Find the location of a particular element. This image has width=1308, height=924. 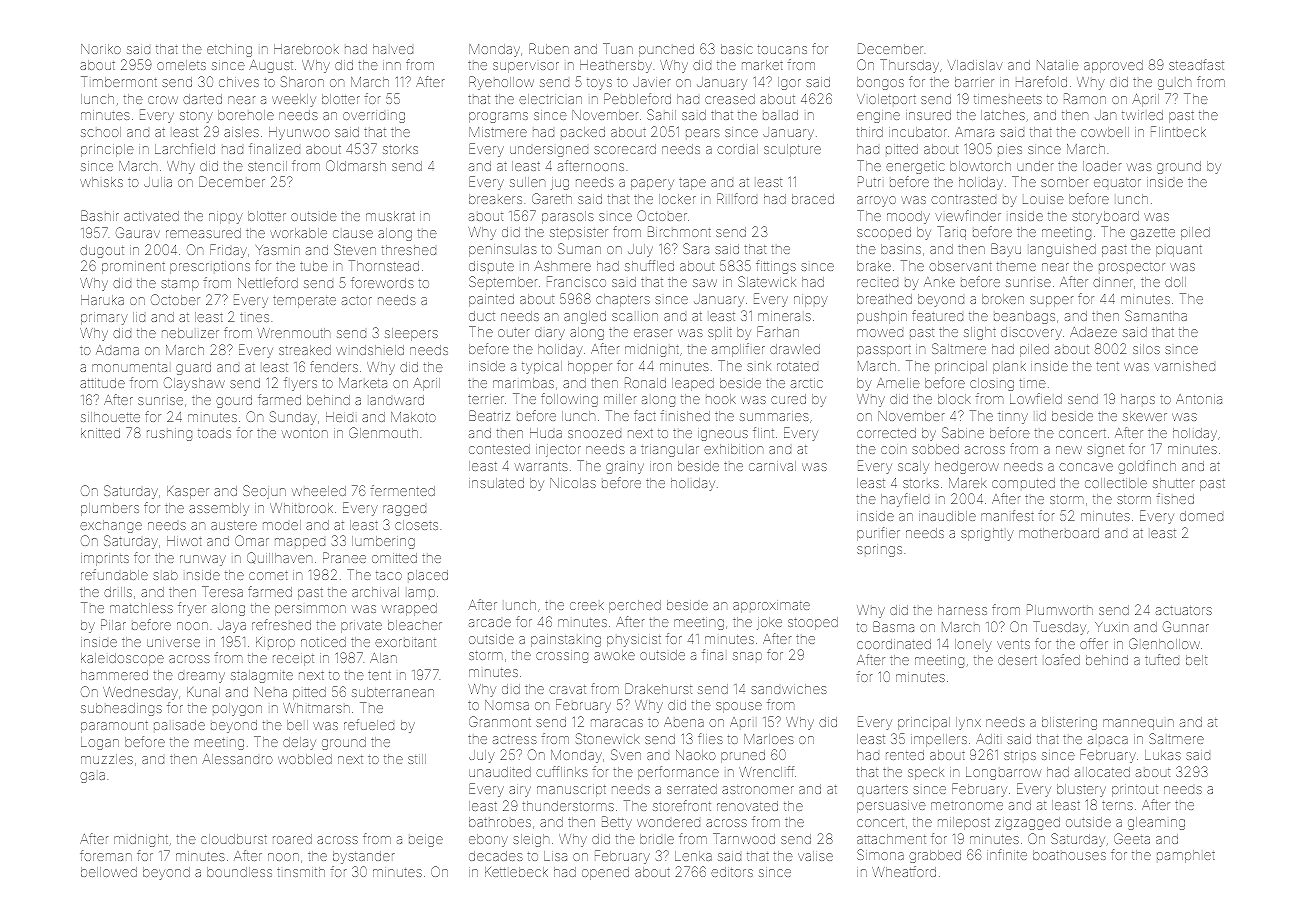

etching is located at coordinates (229, 50).
